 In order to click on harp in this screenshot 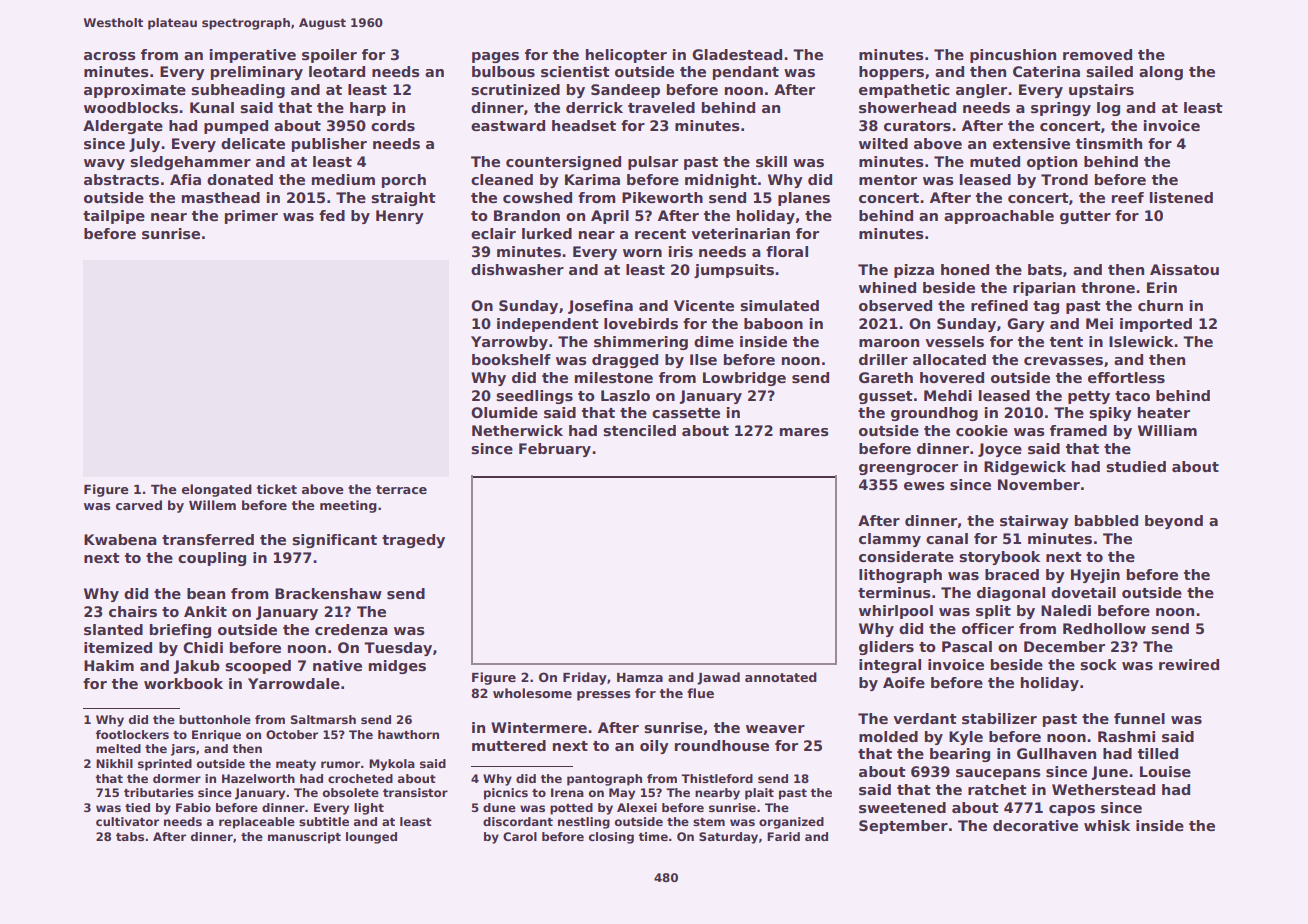, I will do `click(368, 109)`.
